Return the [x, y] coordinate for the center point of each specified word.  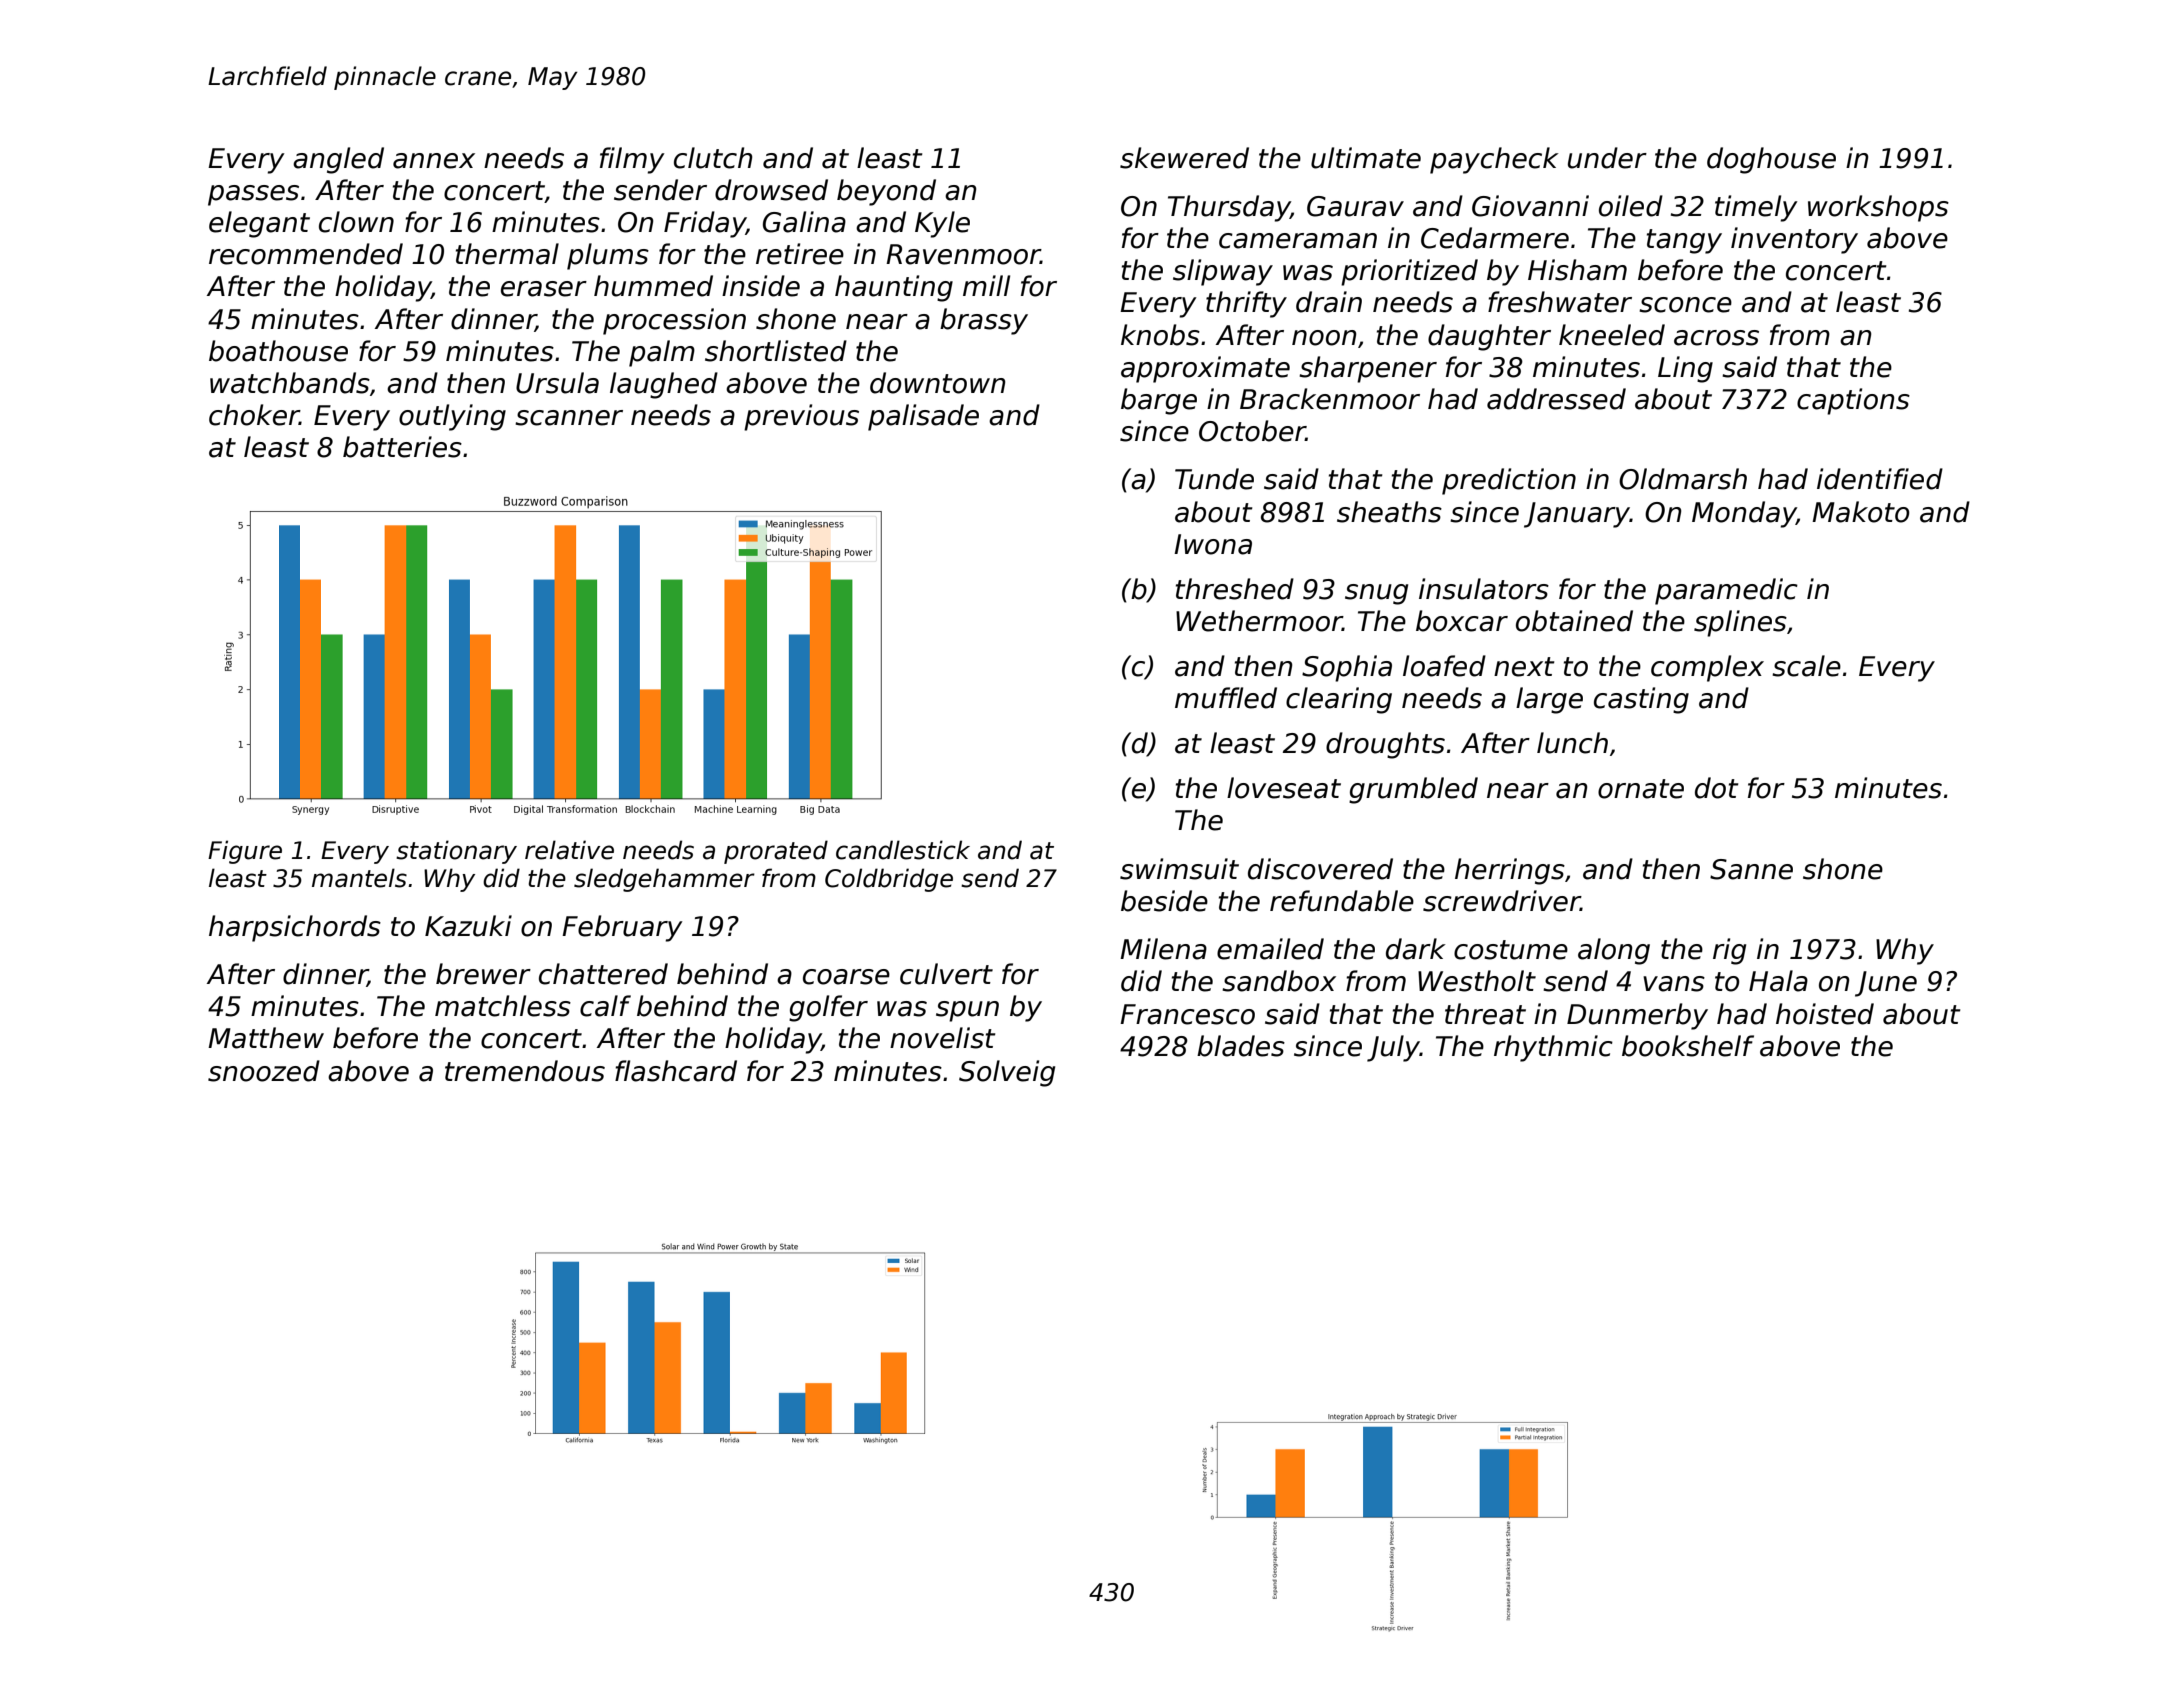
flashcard [676, 1071]
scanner [569, 418]
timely [1756, 208]
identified [1880, 479]
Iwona [1213, 544]
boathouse [278, 351]
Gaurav [1355, 206]
